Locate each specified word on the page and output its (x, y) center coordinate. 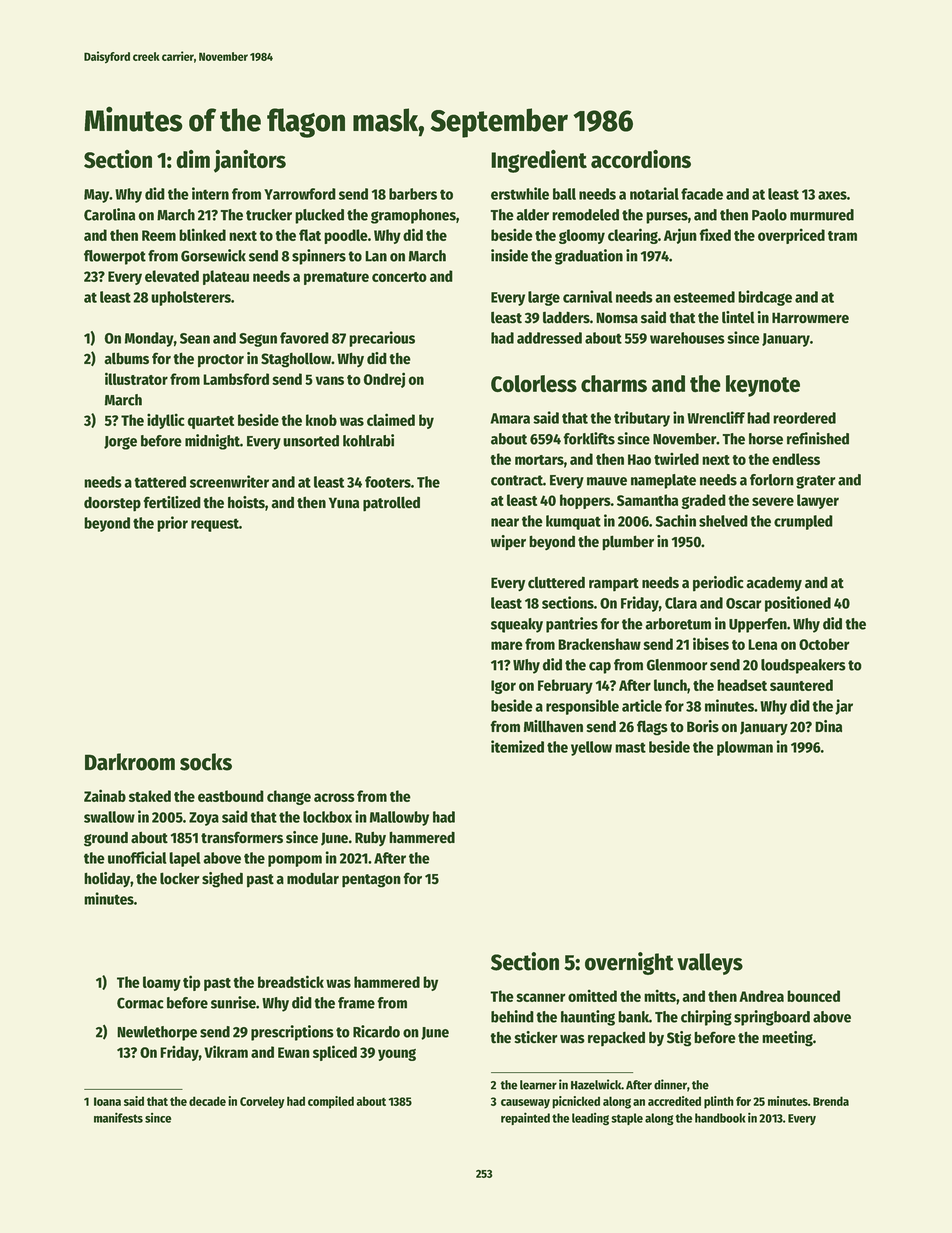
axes (832, 195)
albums (126, 358)
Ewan (294, 1052)
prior (172, 524)
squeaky (517, 625)
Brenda (831, 1101)
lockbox (327, 817)
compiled (331, 1102)
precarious (382, 339)
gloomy (582, 236)
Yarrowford (300, 194)
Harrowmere (810, 318)
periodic (718, 584)
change (289, 797)
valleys (710, 964)
